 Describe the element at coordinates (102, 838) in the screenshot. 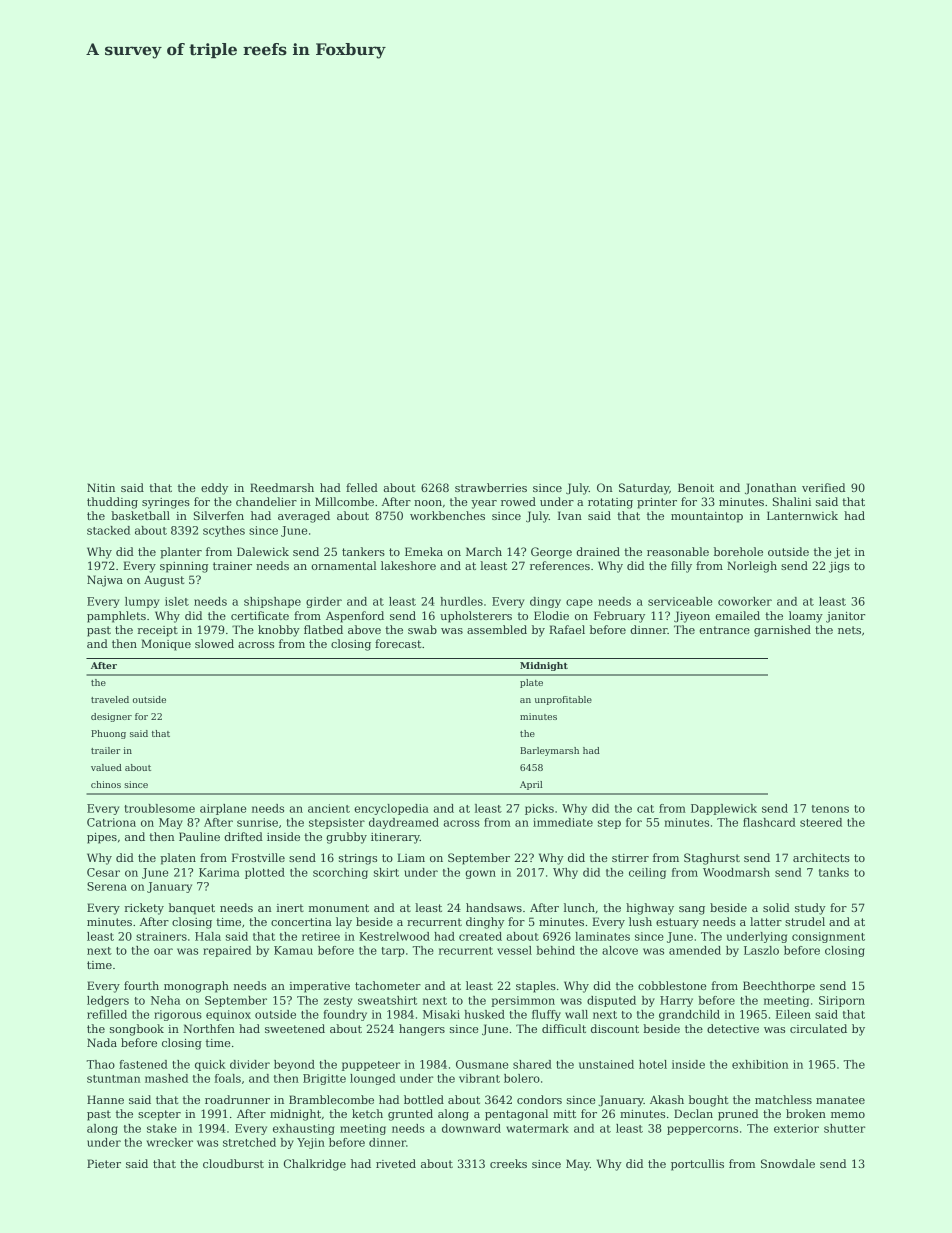

I see `pipes` at that location.
